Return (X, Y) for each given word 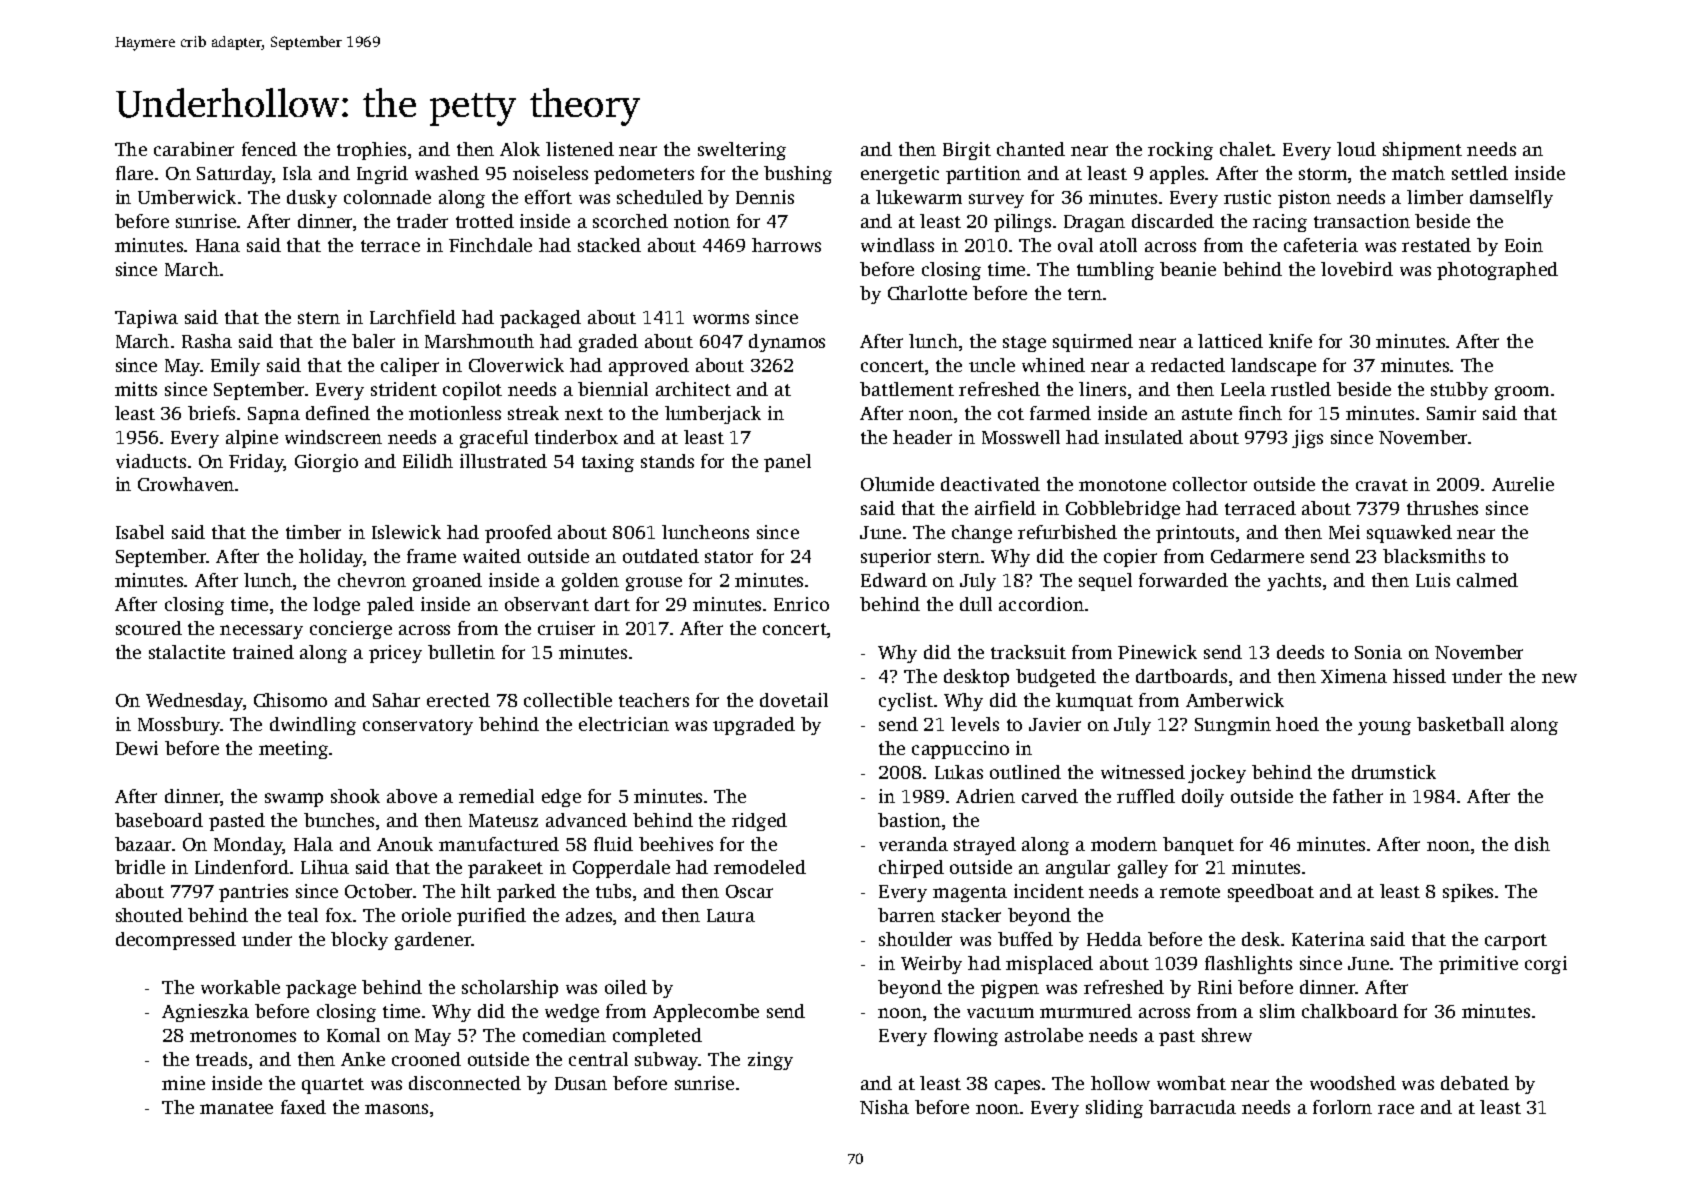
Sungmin (1233, 726)
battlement (907, 389)
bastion (909, 820)
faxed (303, 1107)
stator (729, 557)
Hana (218, 245)
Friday (256, 463)
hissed (1419, 676)
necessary (261, 632)
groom (1522, 393)
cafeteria (1321, 245)
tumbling (1115, 271)
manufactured (499, 844)
